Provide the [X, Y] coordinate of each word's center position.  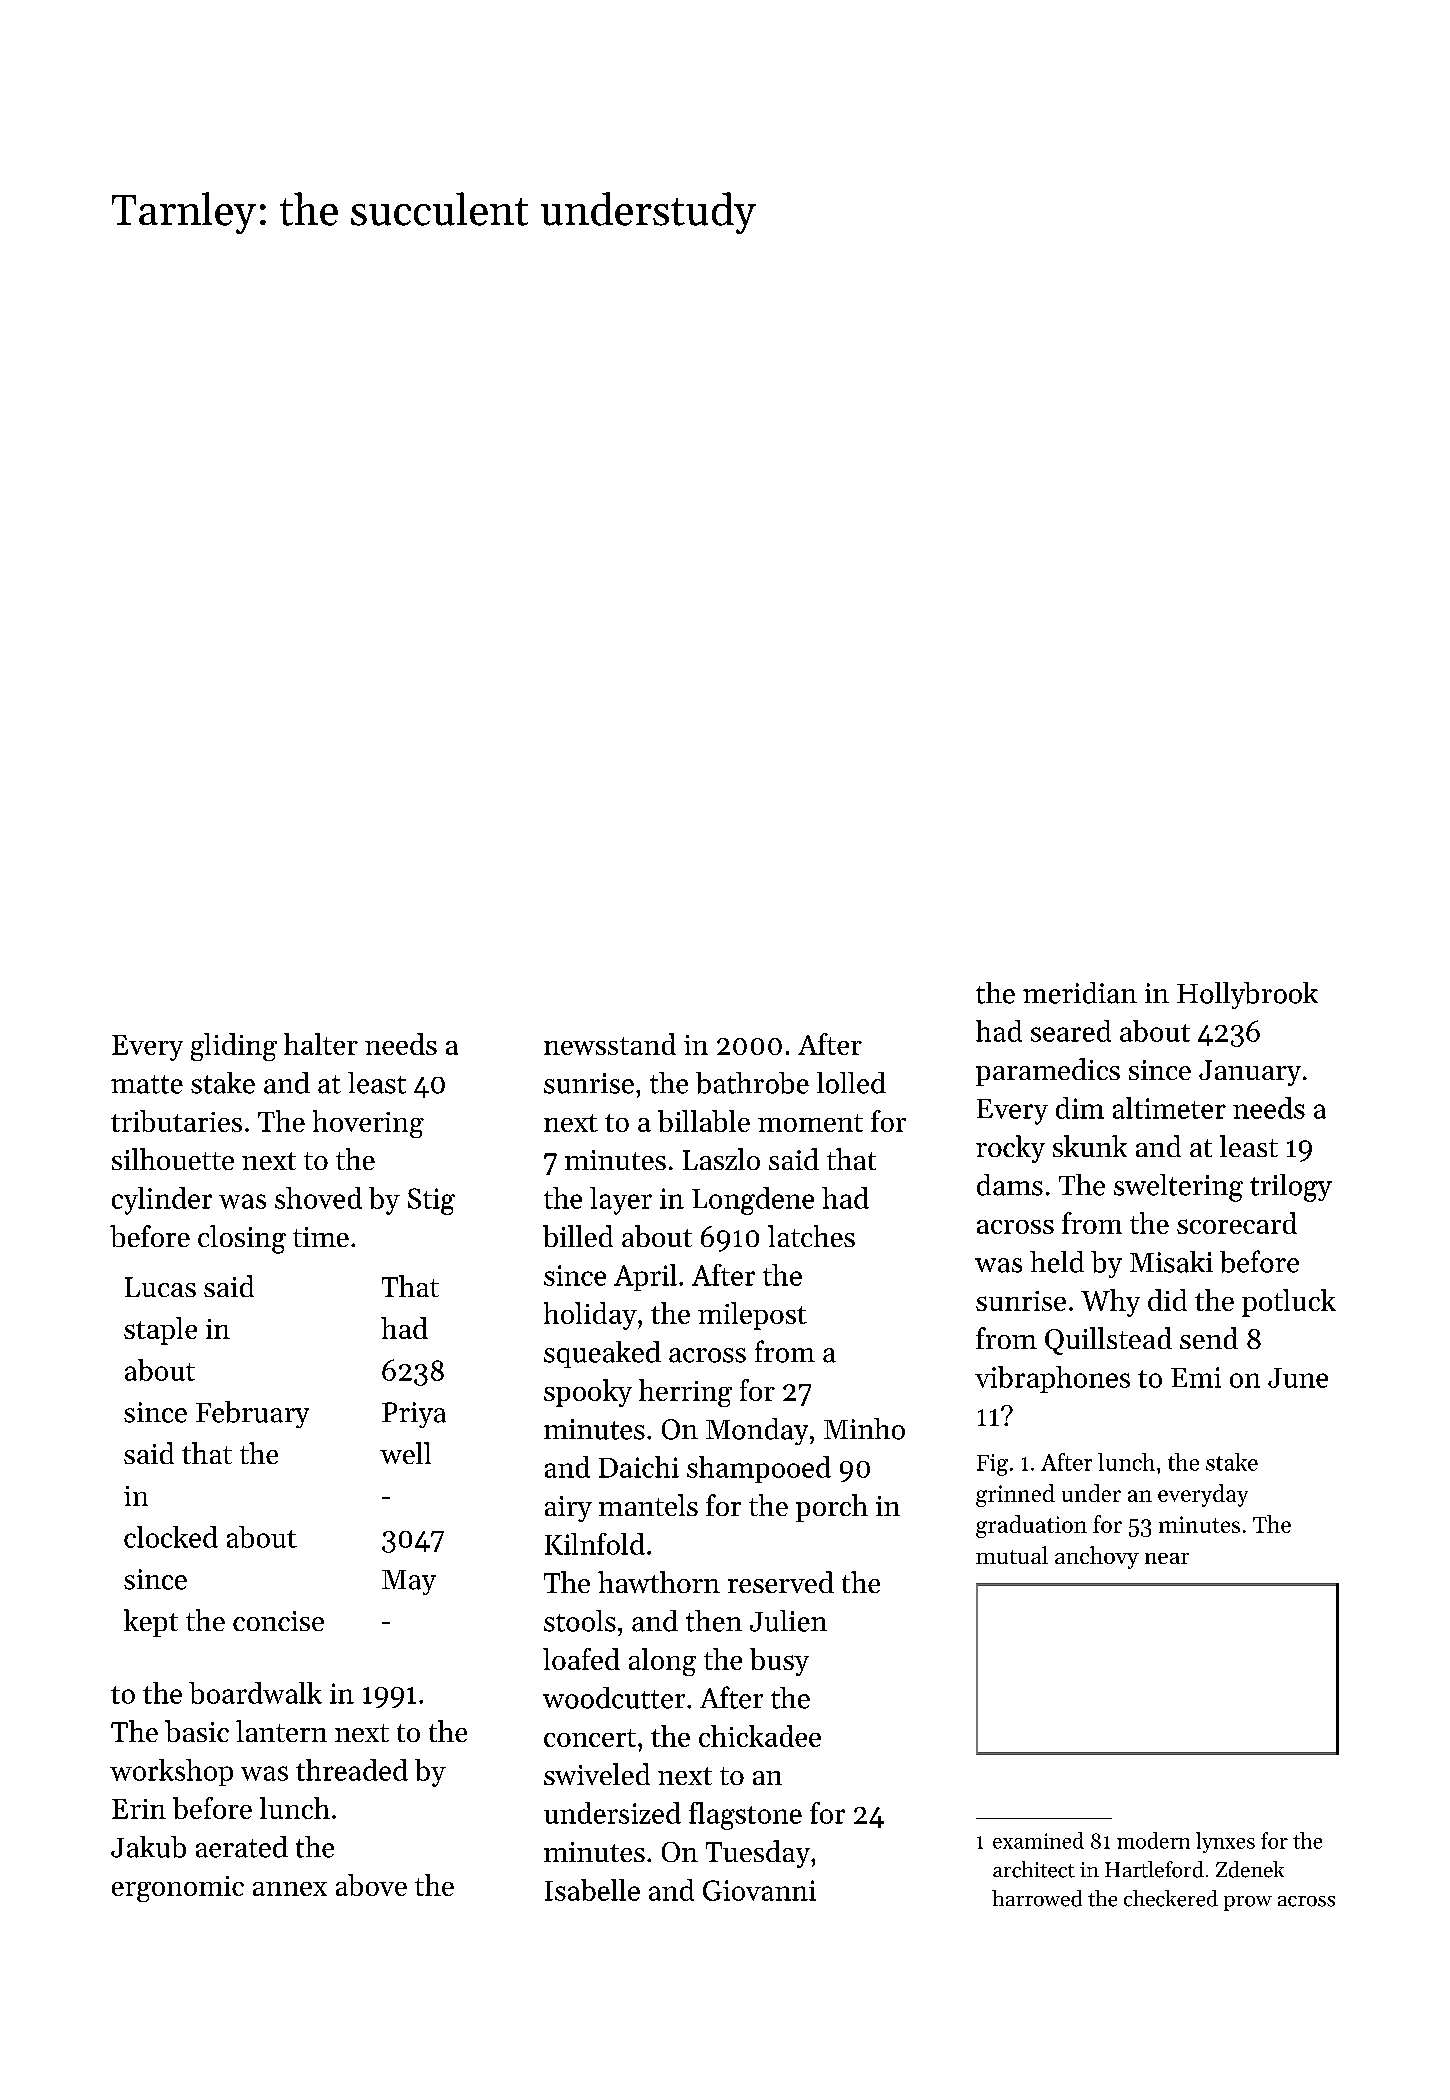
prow [1248, 1903]
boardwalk [255, 1693]
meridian [1080, 993]
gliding [234, 1047]
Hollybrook [1247, 995]
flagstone [745, 1816]
